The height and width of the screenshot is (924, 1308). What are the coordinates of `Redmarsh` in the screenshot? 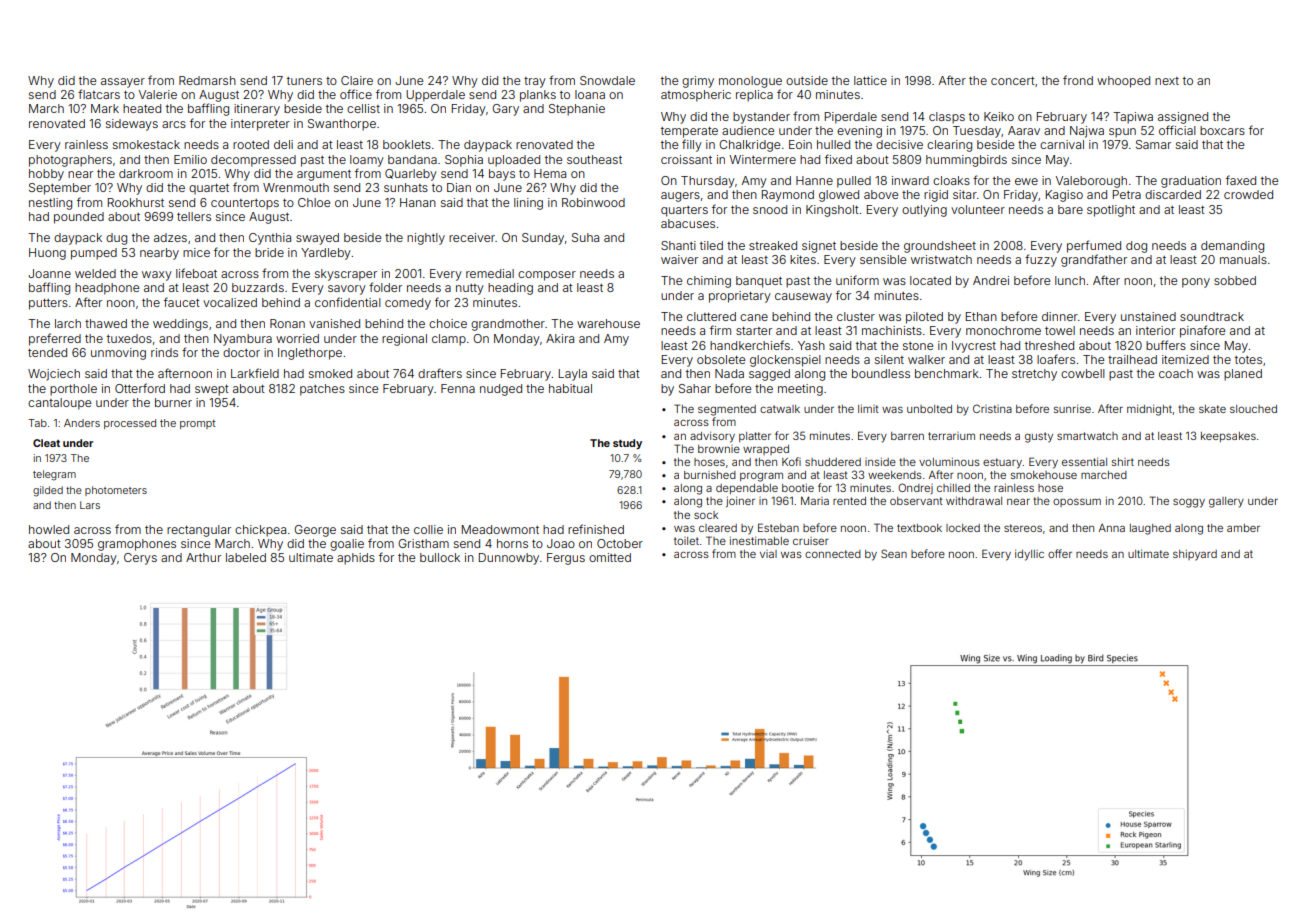 It's located at (207, 80).
